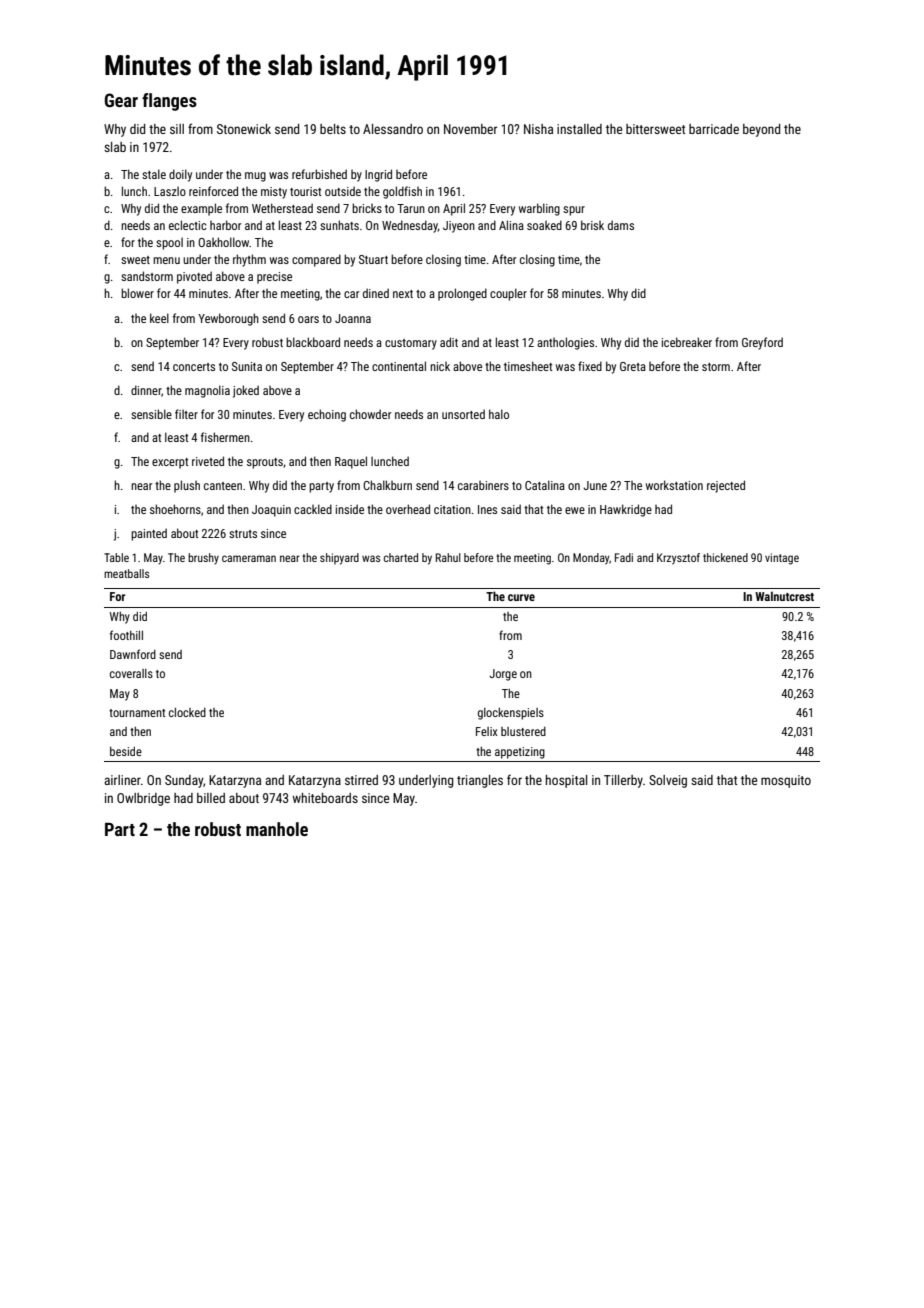 This screenshot has width=924, height=1308. Describe the element at coordinates (470, 129) in the screenshot. I see `November` at that location.
